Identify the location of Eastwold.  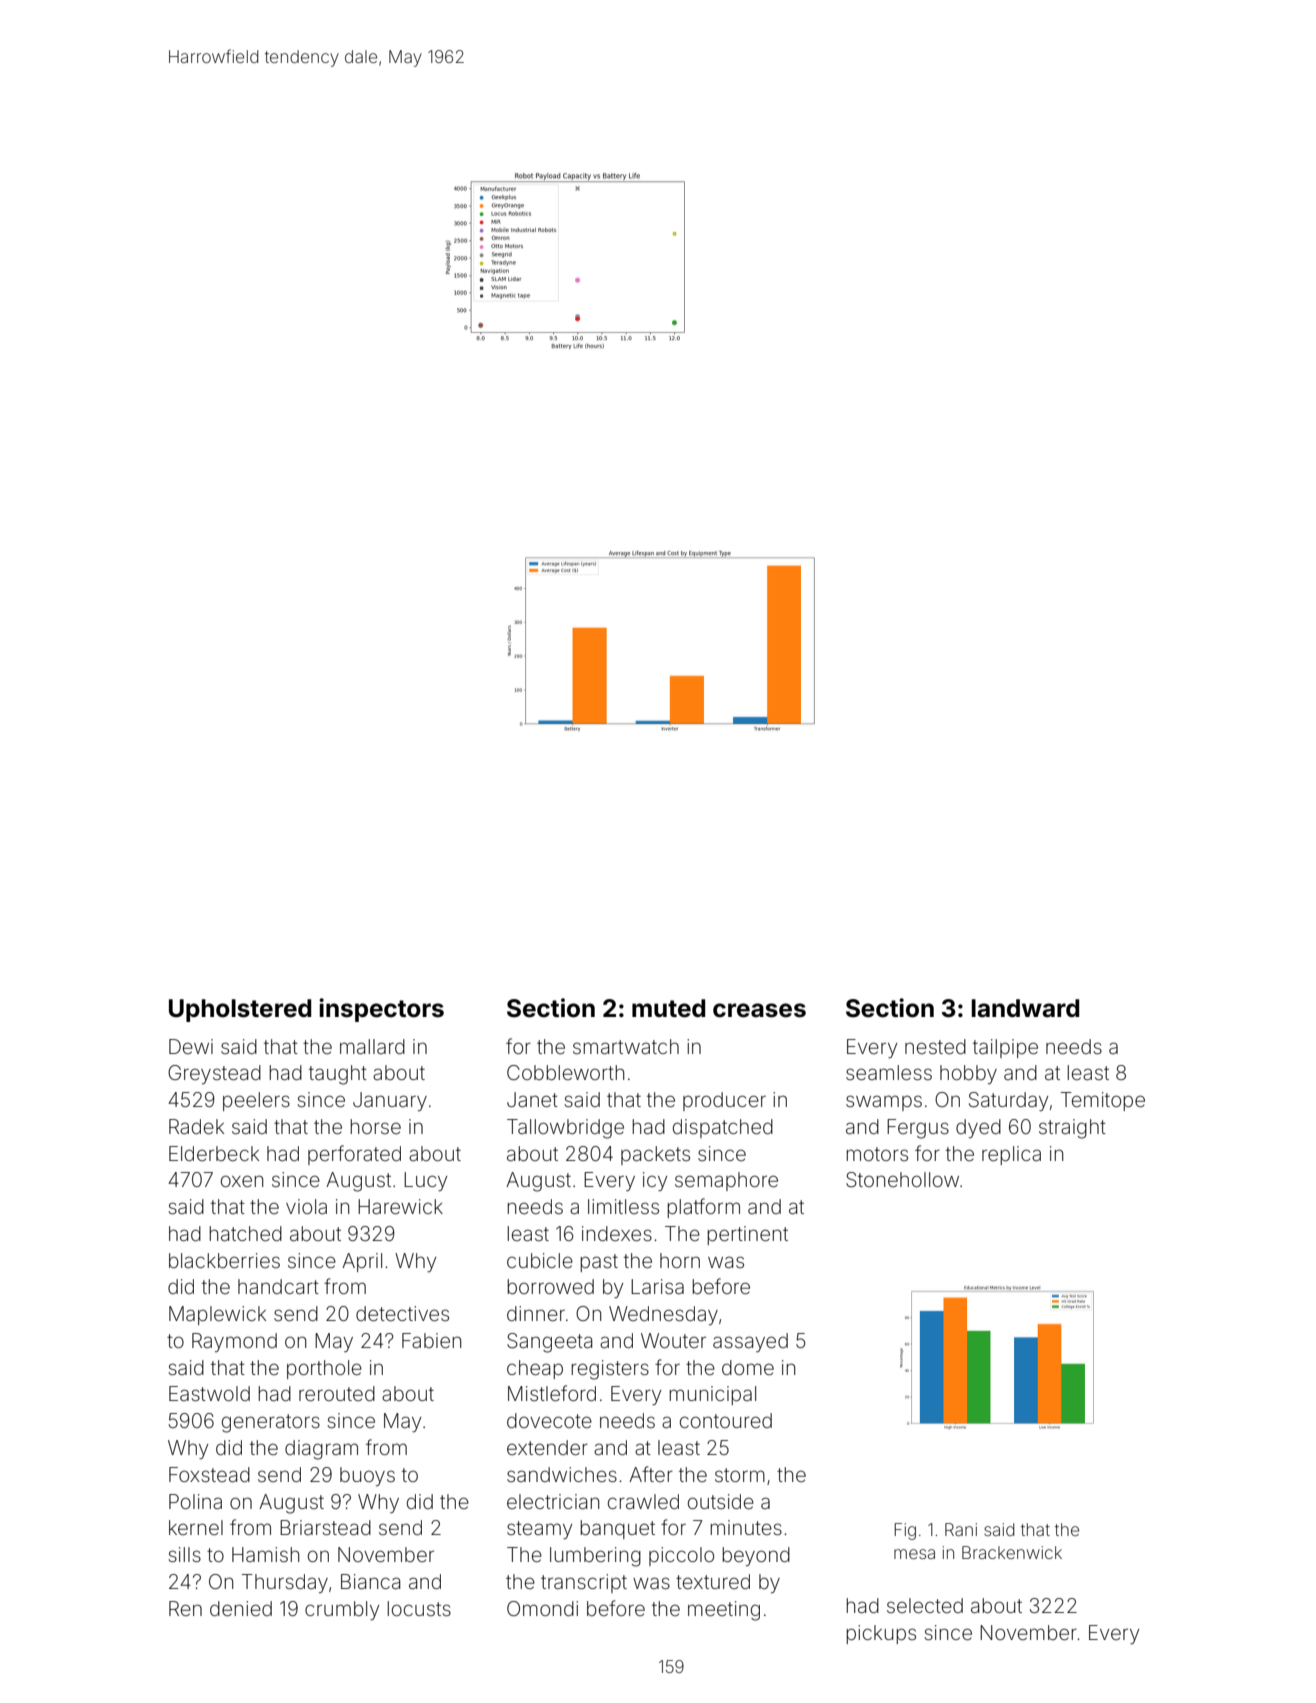
(209, 1393).
